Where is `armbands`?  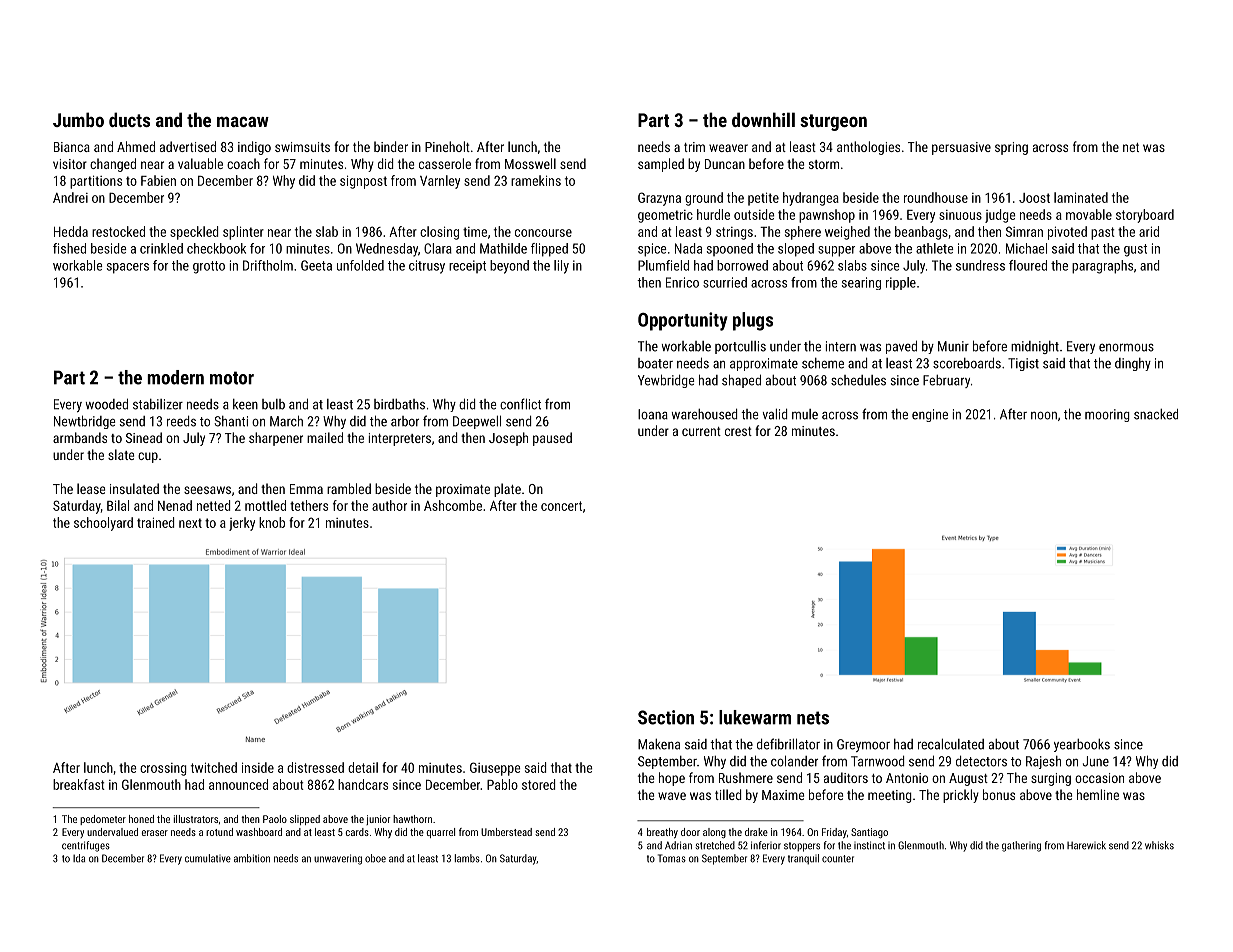
armbands is located at coordinates (80, 437).
